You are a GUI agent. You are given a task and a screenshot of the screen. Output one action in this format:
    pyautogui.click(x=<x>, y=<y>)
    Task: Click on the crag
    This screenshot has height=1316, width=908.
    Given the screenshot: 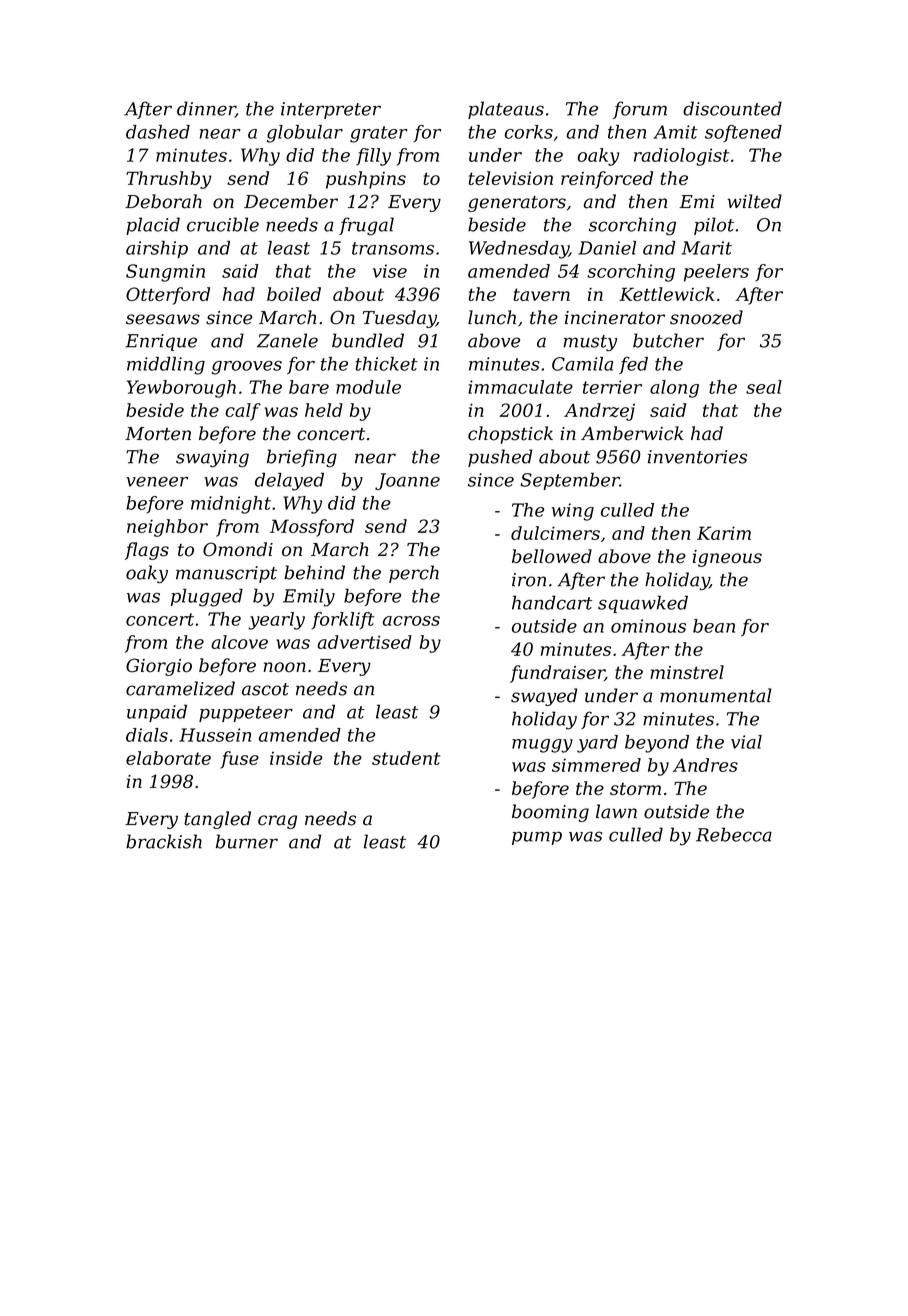 What is the action you would take?
    pyautogui.click(x=277, y=822)
